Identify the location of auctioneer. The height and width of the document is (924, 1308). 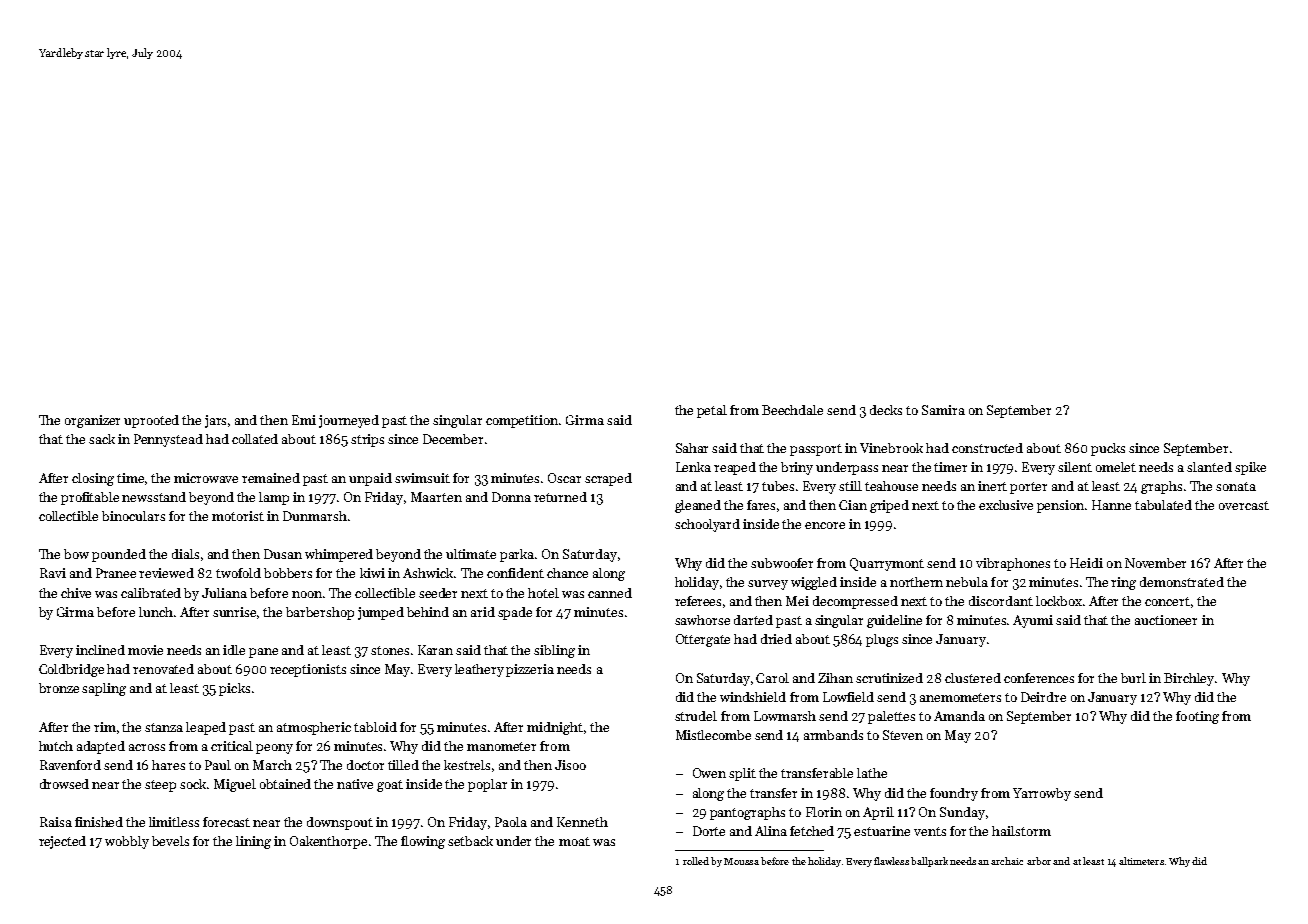
(1166, 620).
